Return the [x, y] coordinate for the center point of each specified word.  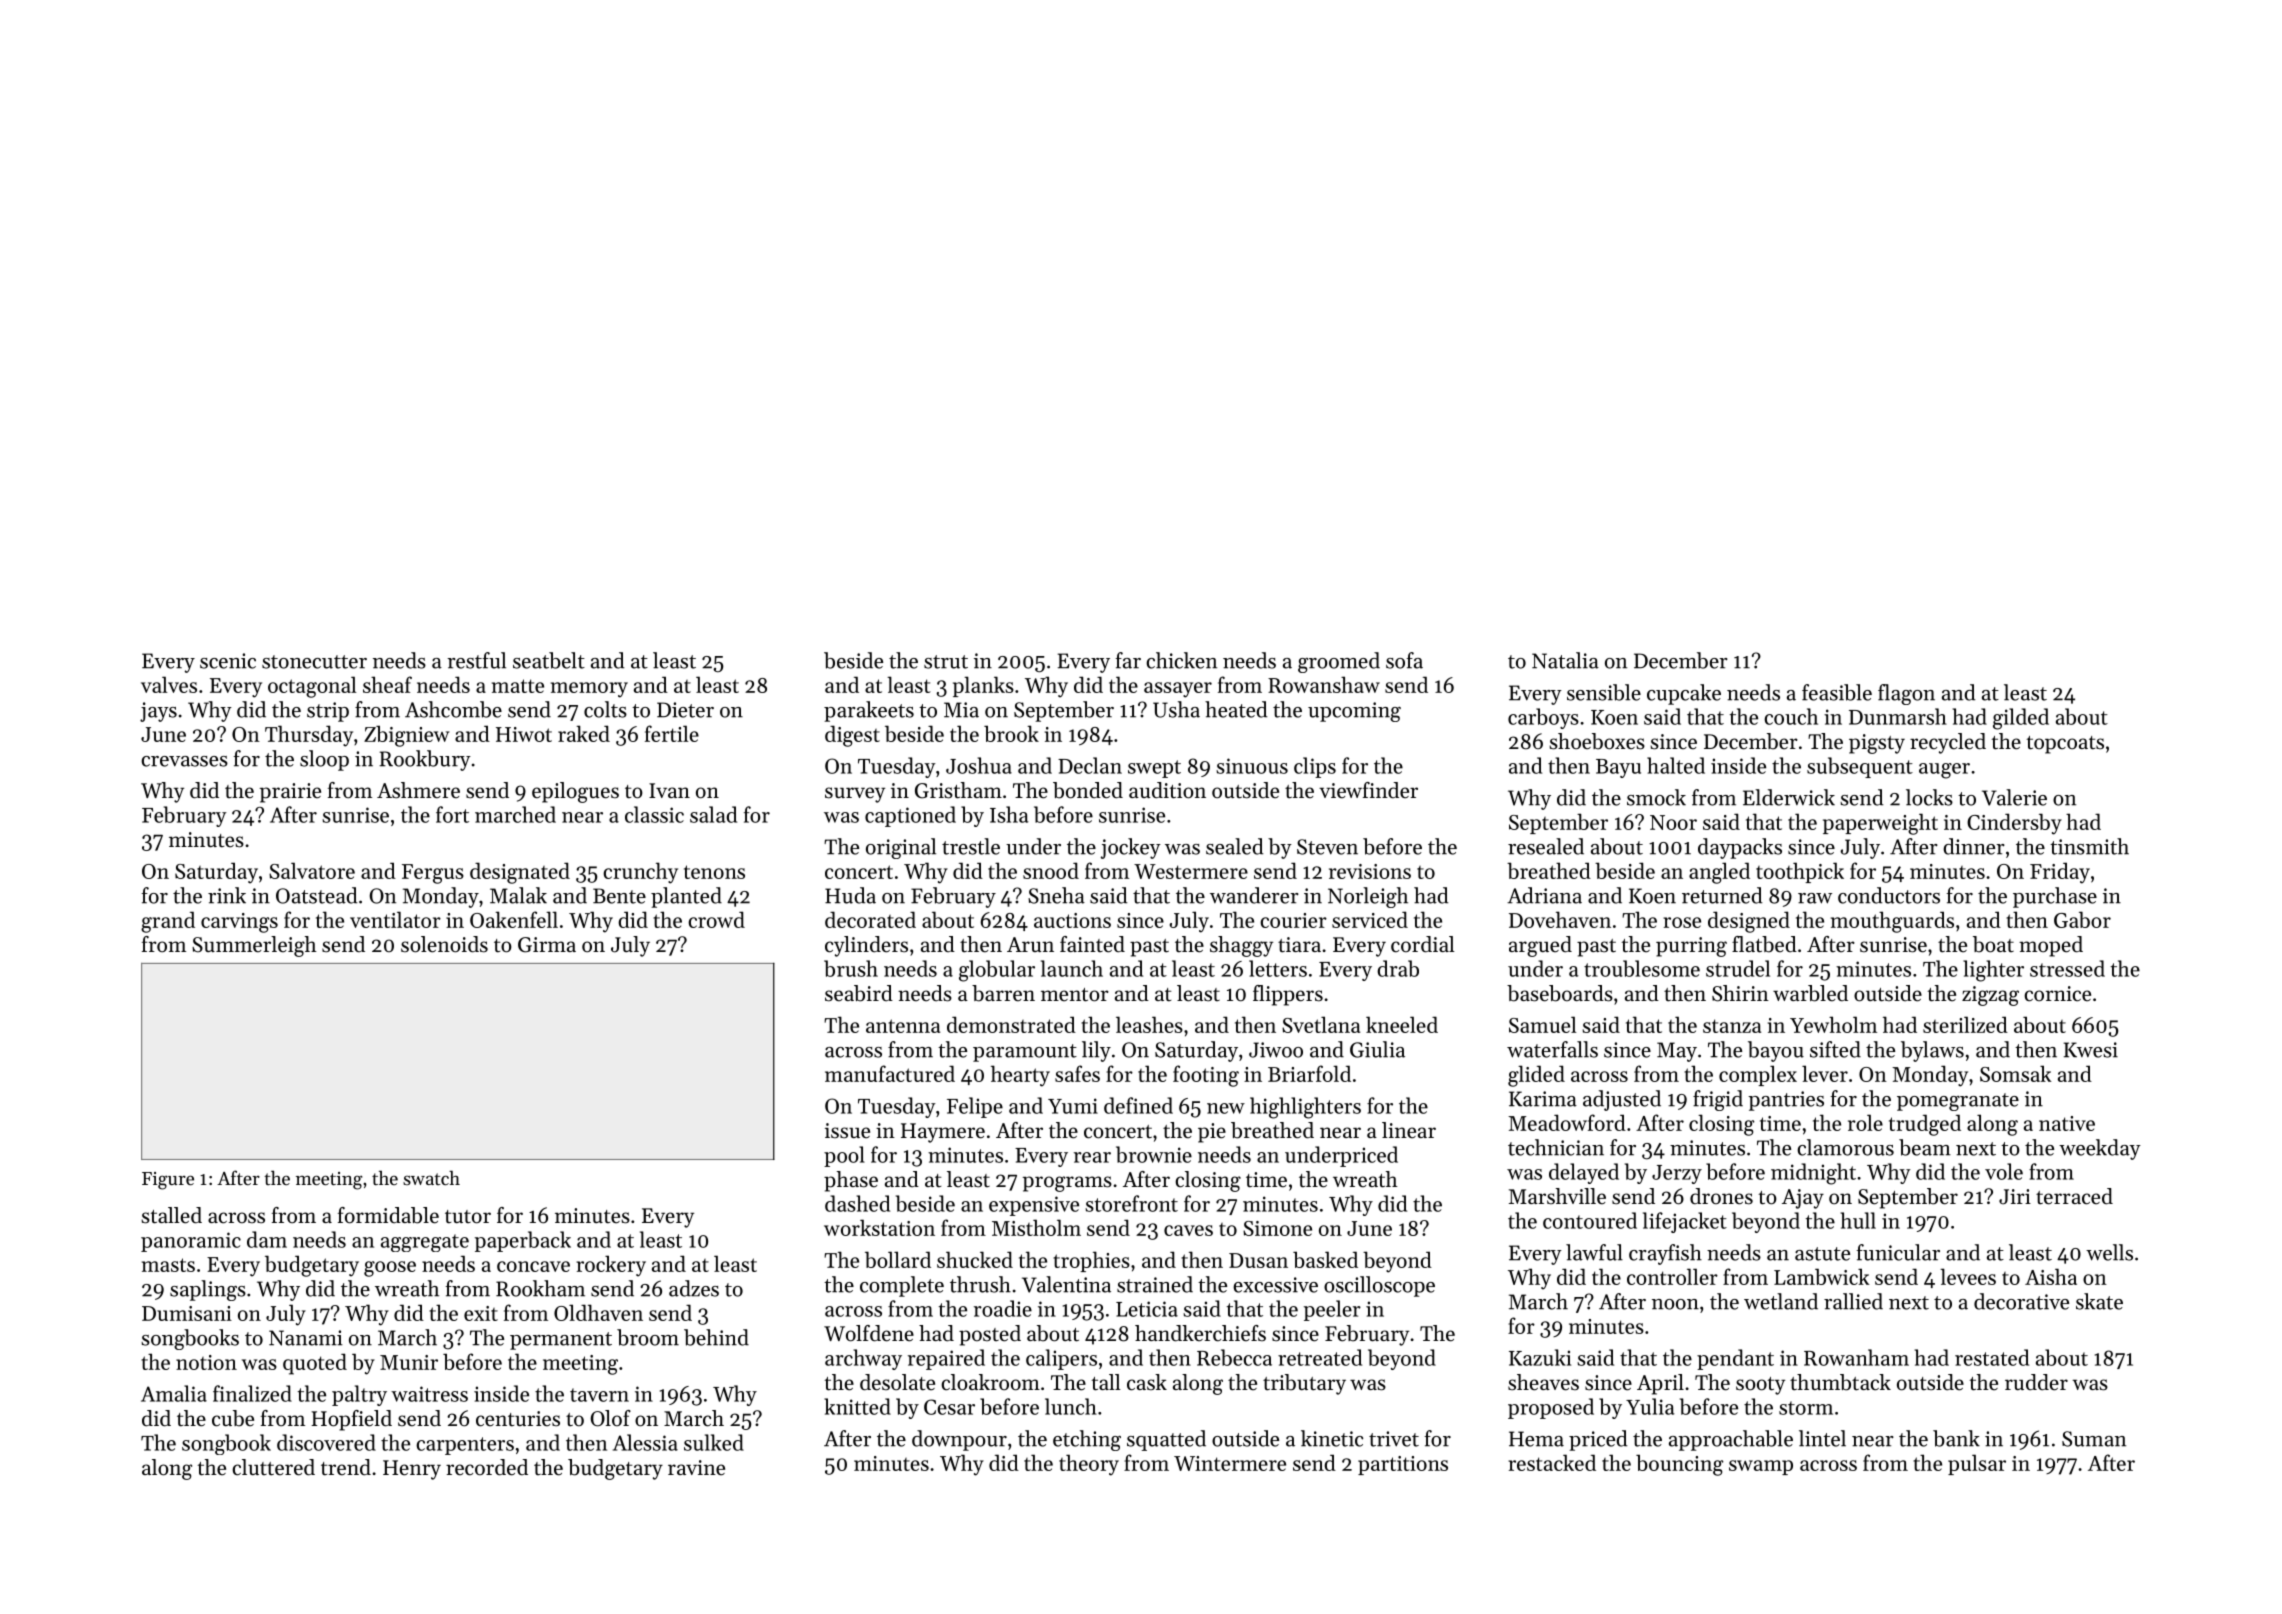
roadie [1003, 1308]
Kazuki [1540, 1357]
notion [206, 1362]
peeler [1332, 1310]
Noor [1673, 822]
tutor [468, 1217]
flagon [1906, 694]
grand [168, 922]
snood [1051, 870]
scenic [228, 661]
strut [946, 662]
